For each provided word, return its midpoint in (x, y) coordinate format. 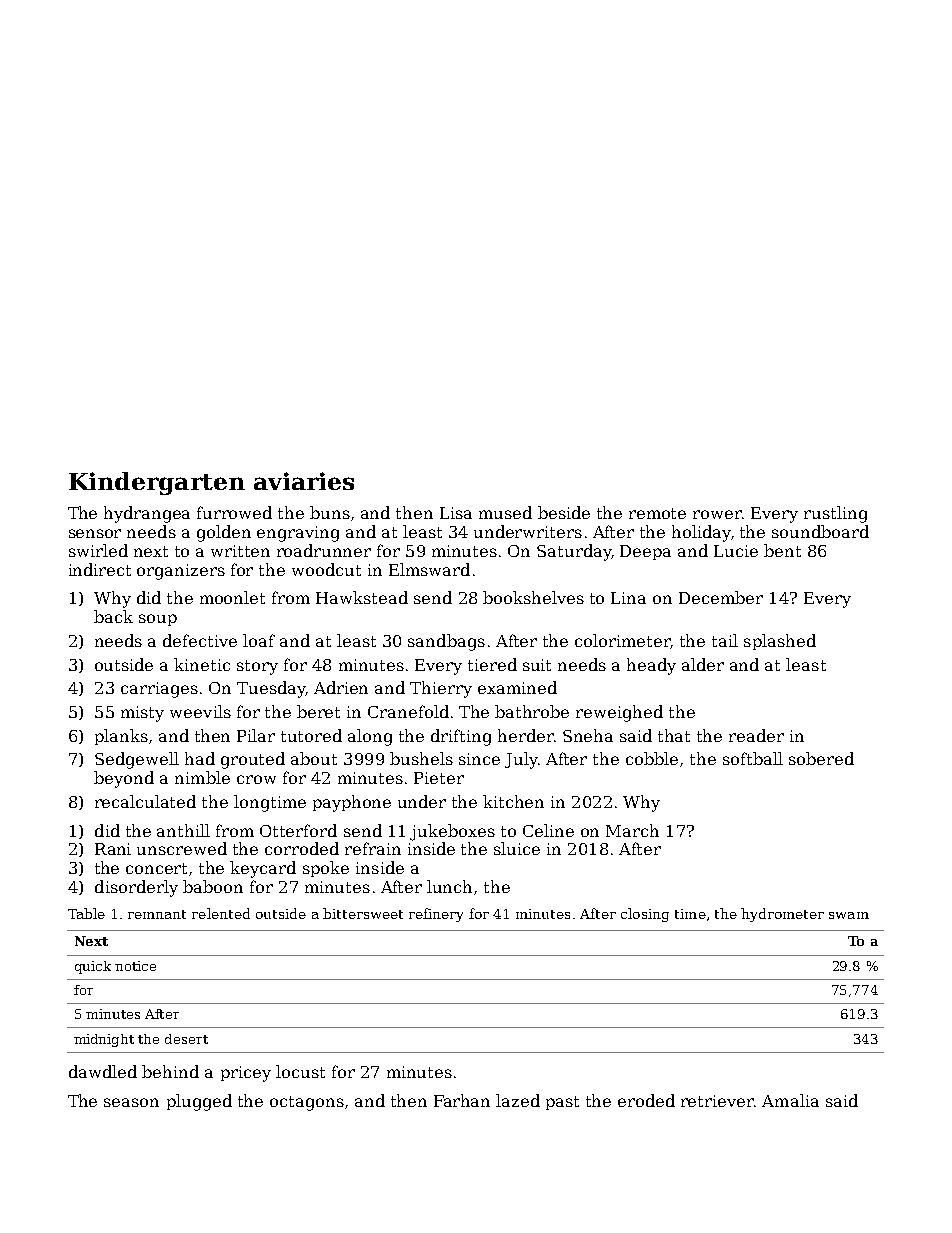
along (370, 737)
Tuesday (271, 689)
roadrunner (324, 550)
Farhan (462, 1100)
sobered (821, 758)
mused (505, 512)
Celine (548, 830)
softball (753, 758)
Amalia (790, 1100)
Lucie (736, 551)
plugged (199, 1102)
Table (86, 913)
